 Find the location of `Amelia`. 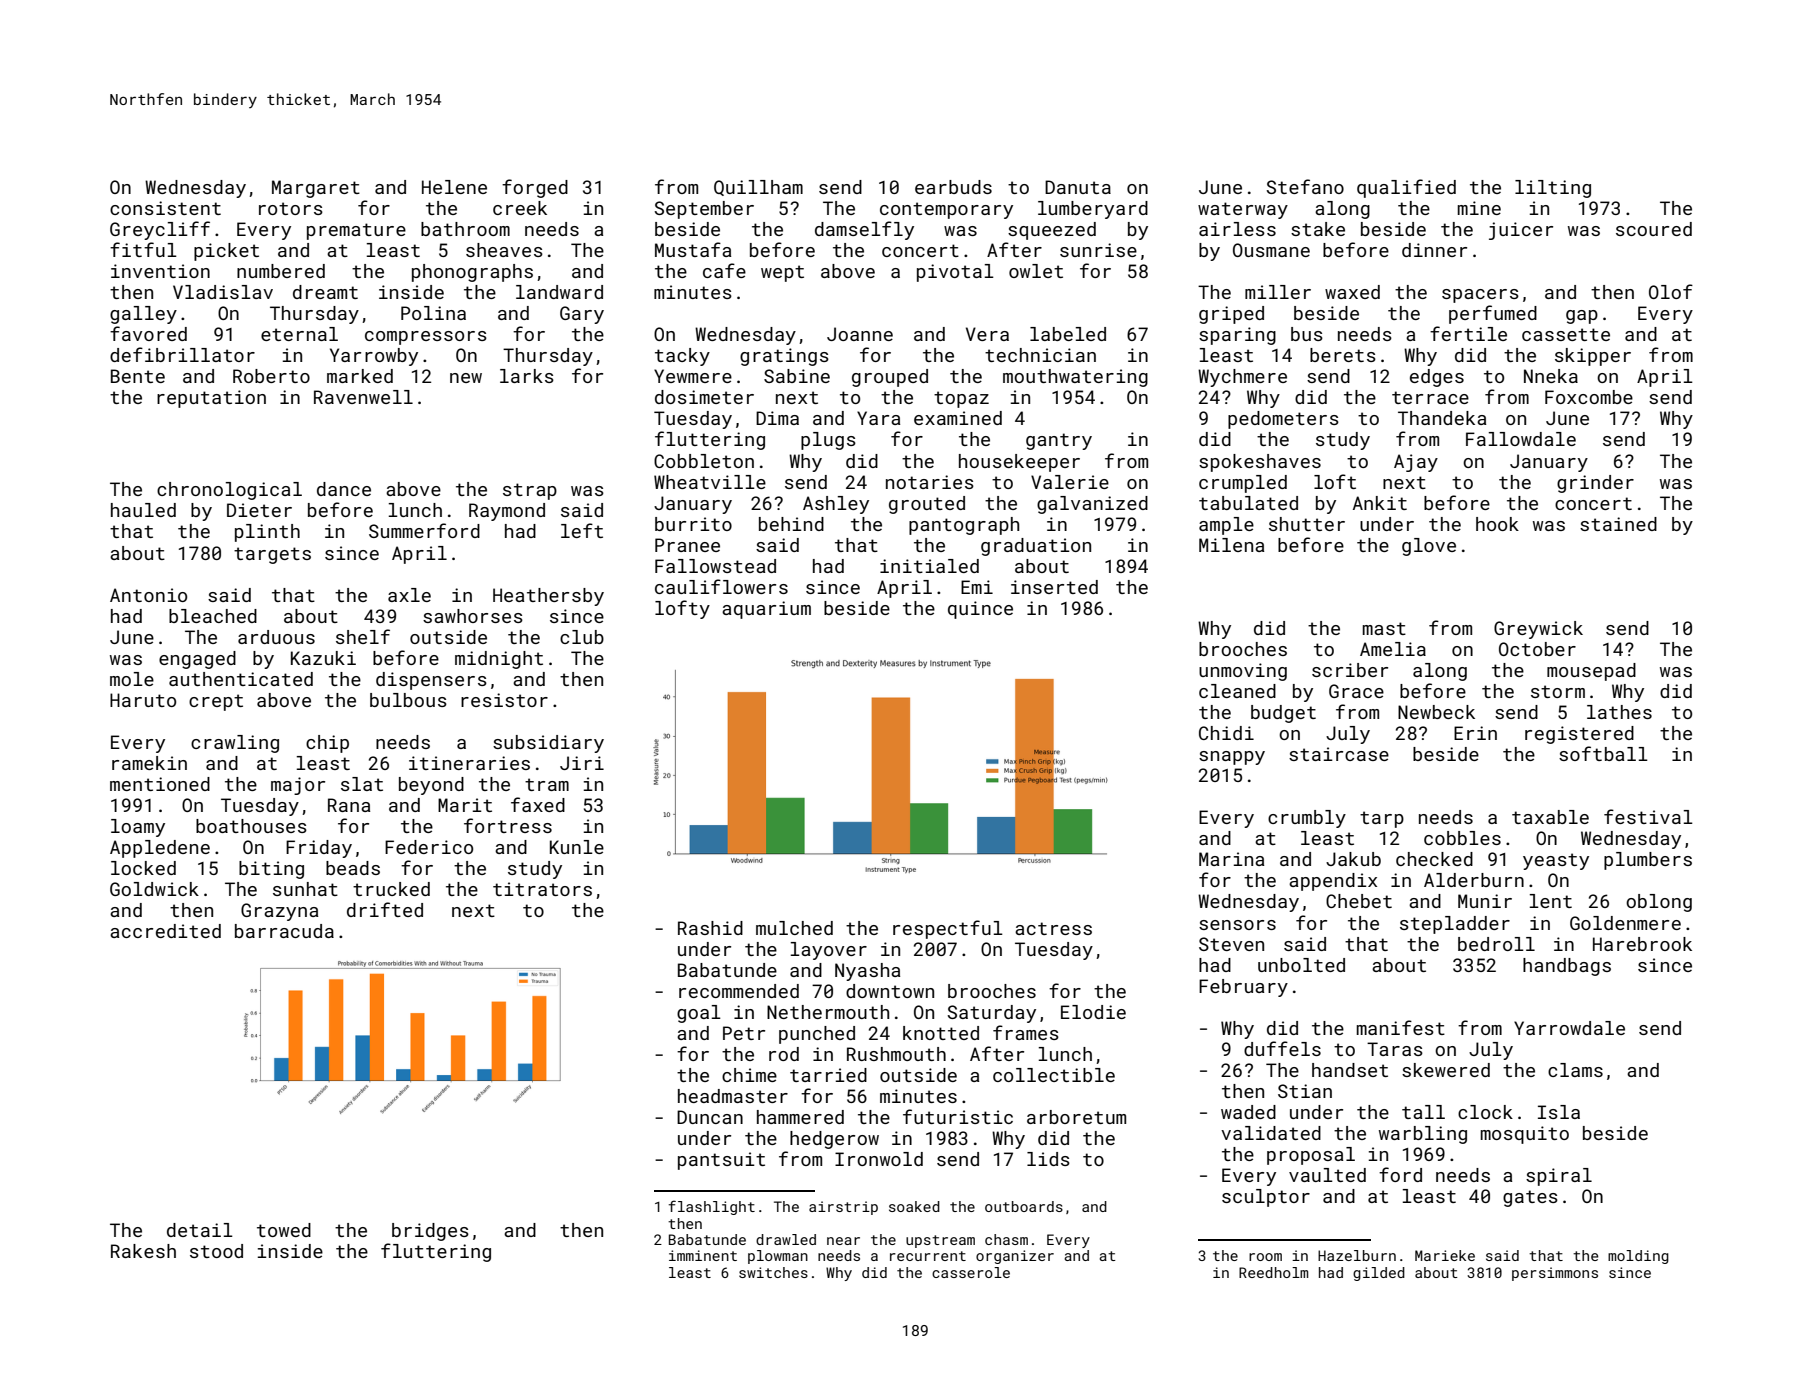

Amelia is located at coordinates (1393, 649).
